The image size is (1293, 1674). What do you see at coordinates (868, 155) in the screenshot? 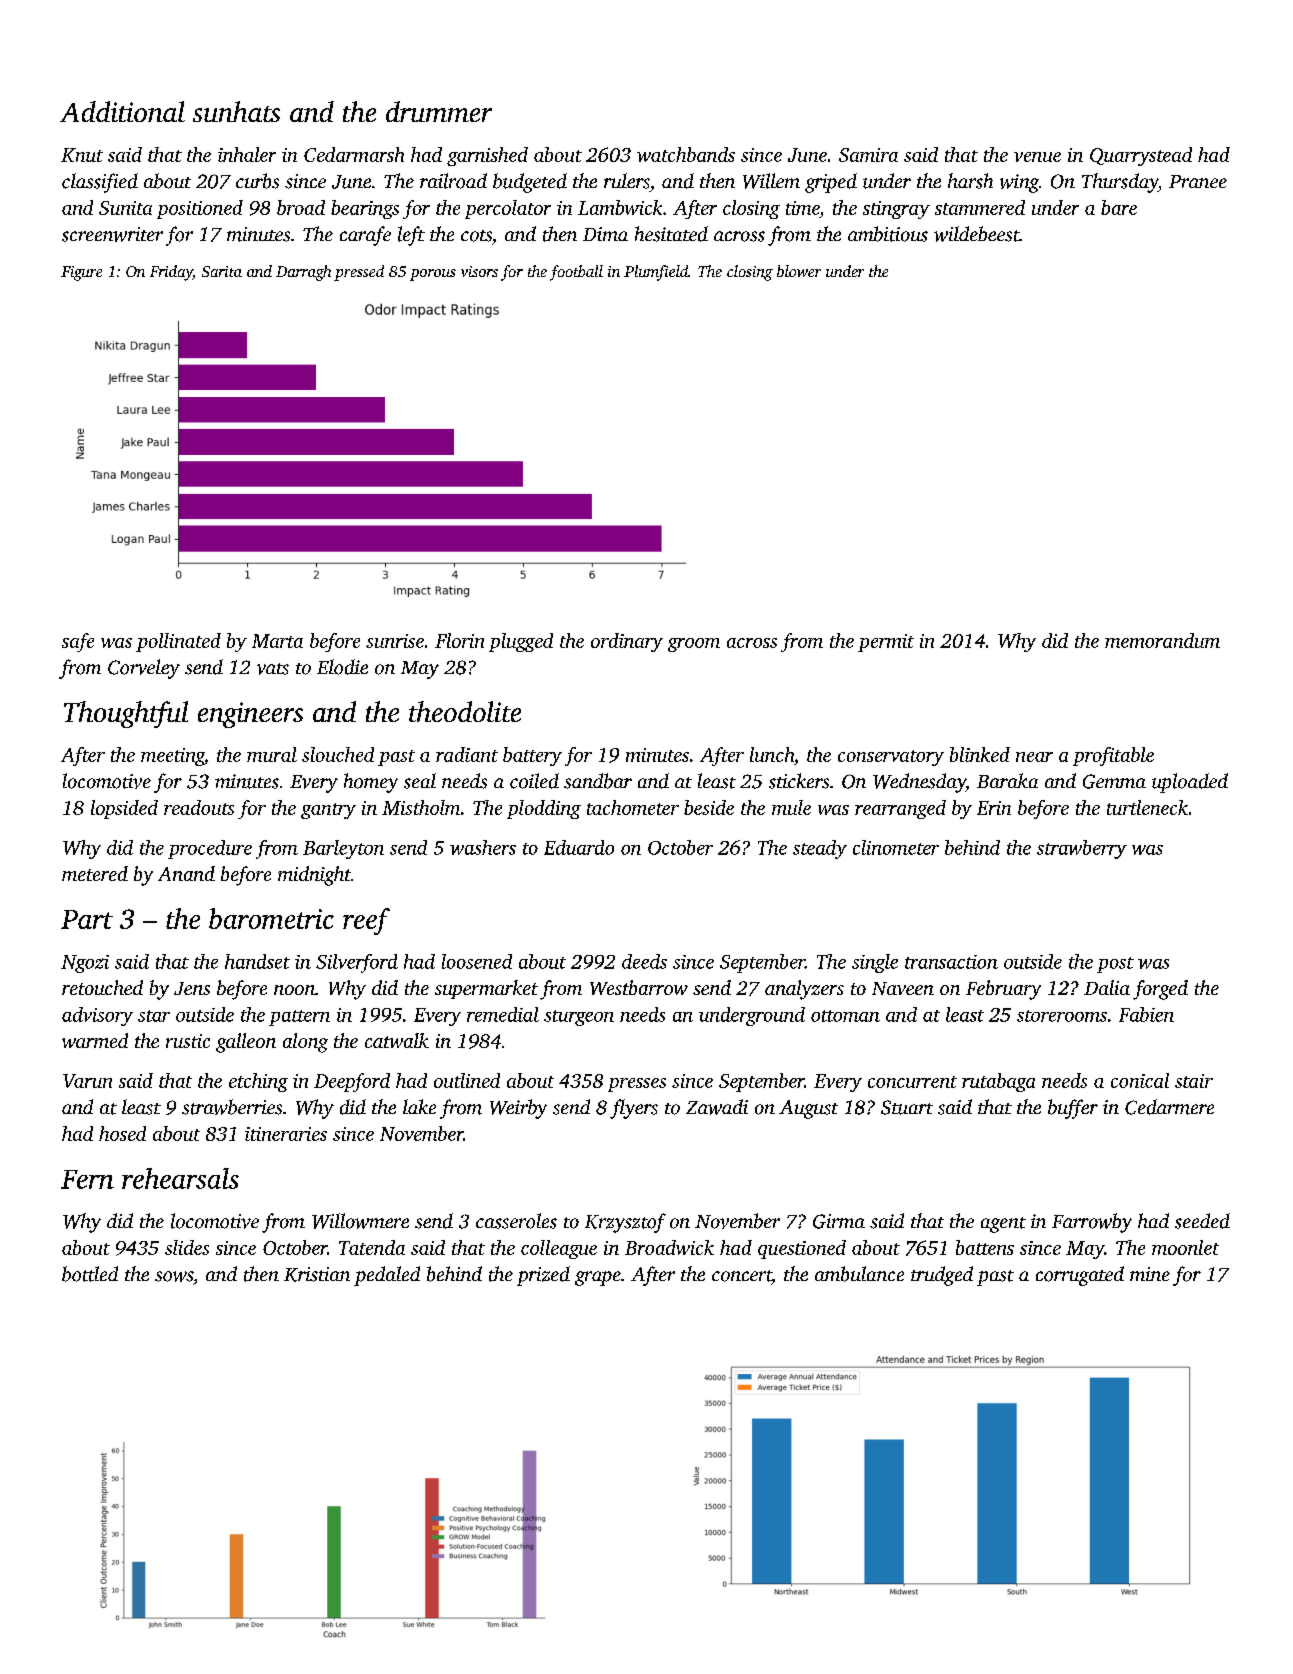
I see `Samira` at bounding box center [868, 155].
